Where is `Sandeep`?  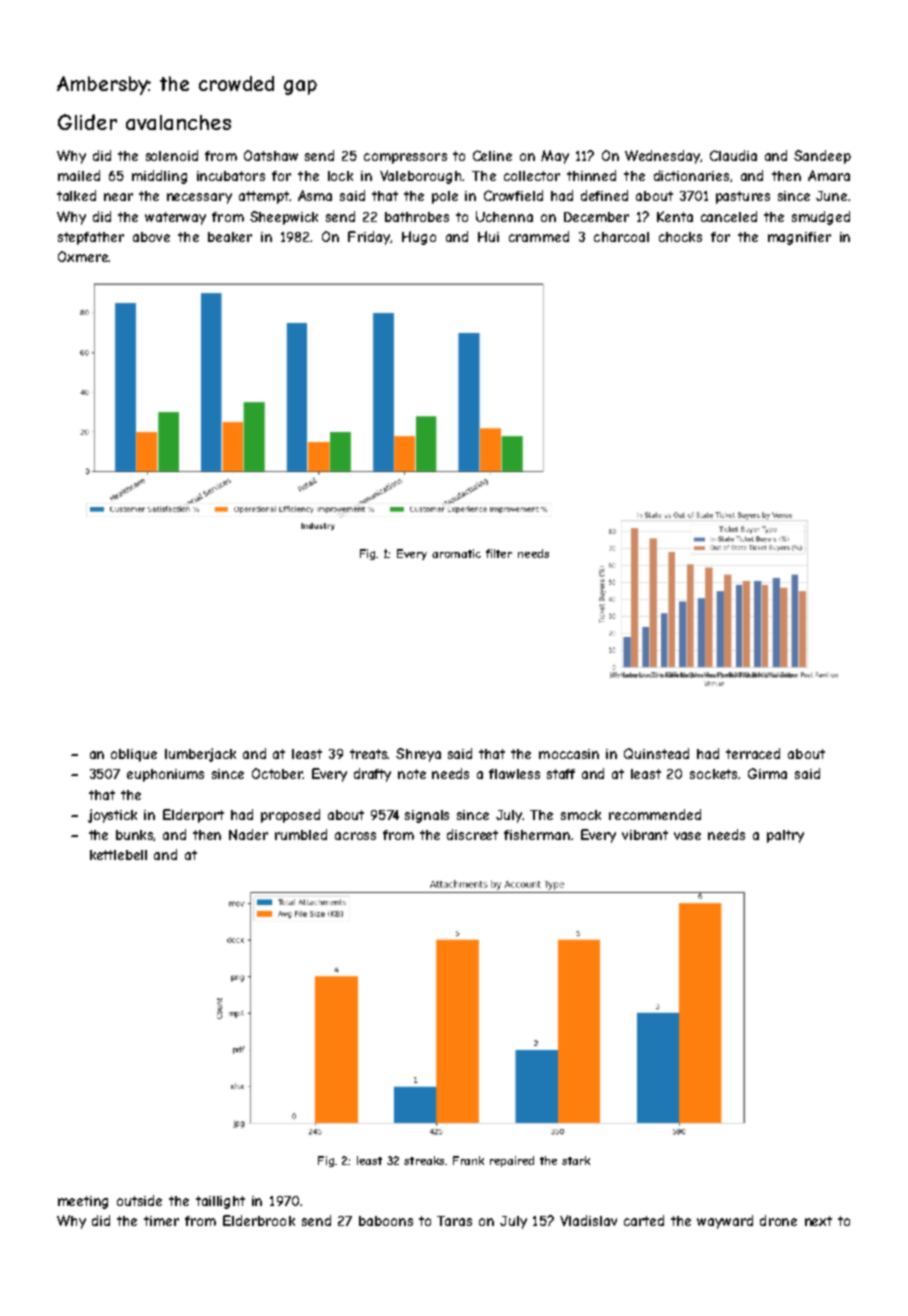 Sandeep is located at coordinates (822, 157).
